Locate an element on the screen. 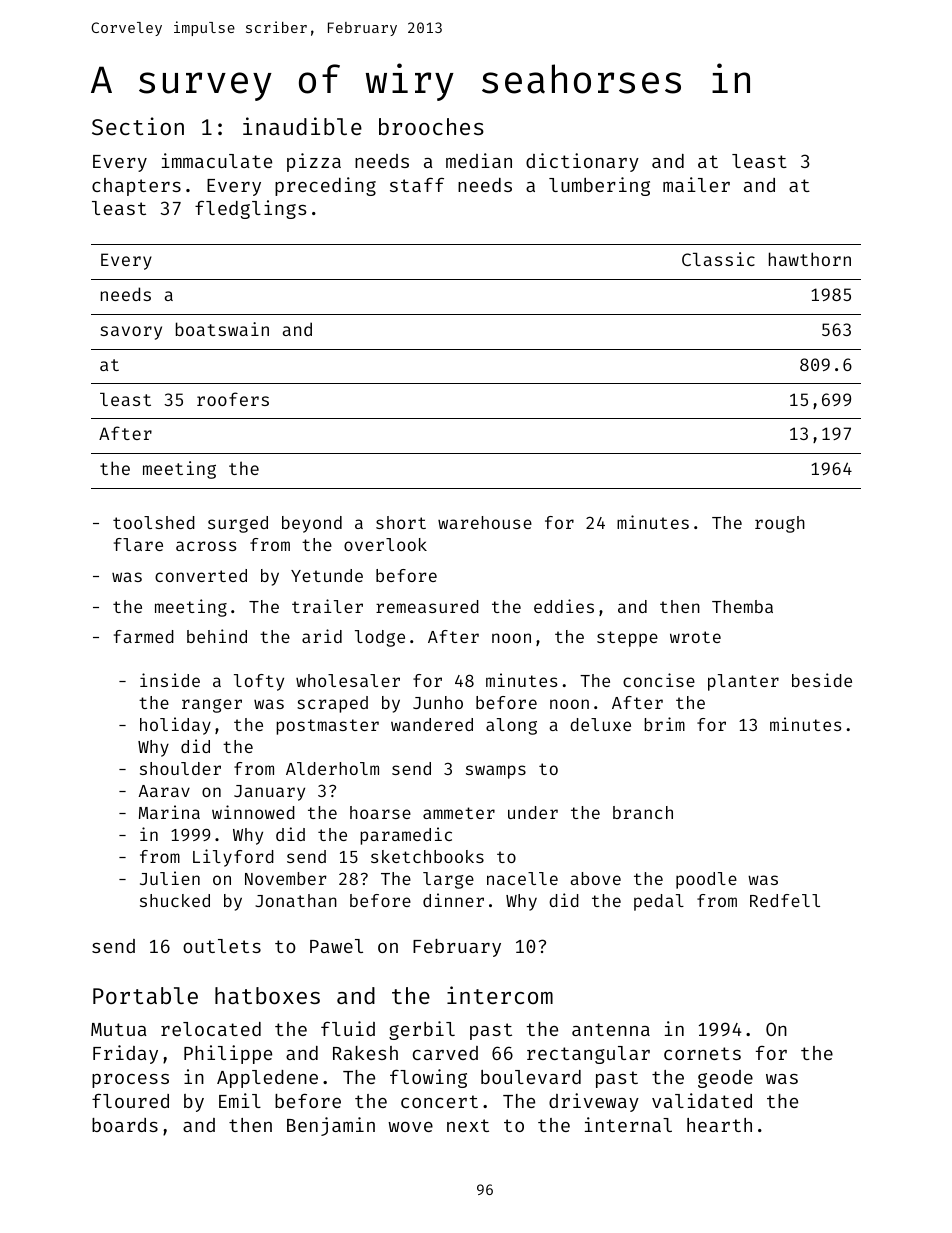 This screenshot has height=1233, width=952. planter is located at coordinates (743, 682).
